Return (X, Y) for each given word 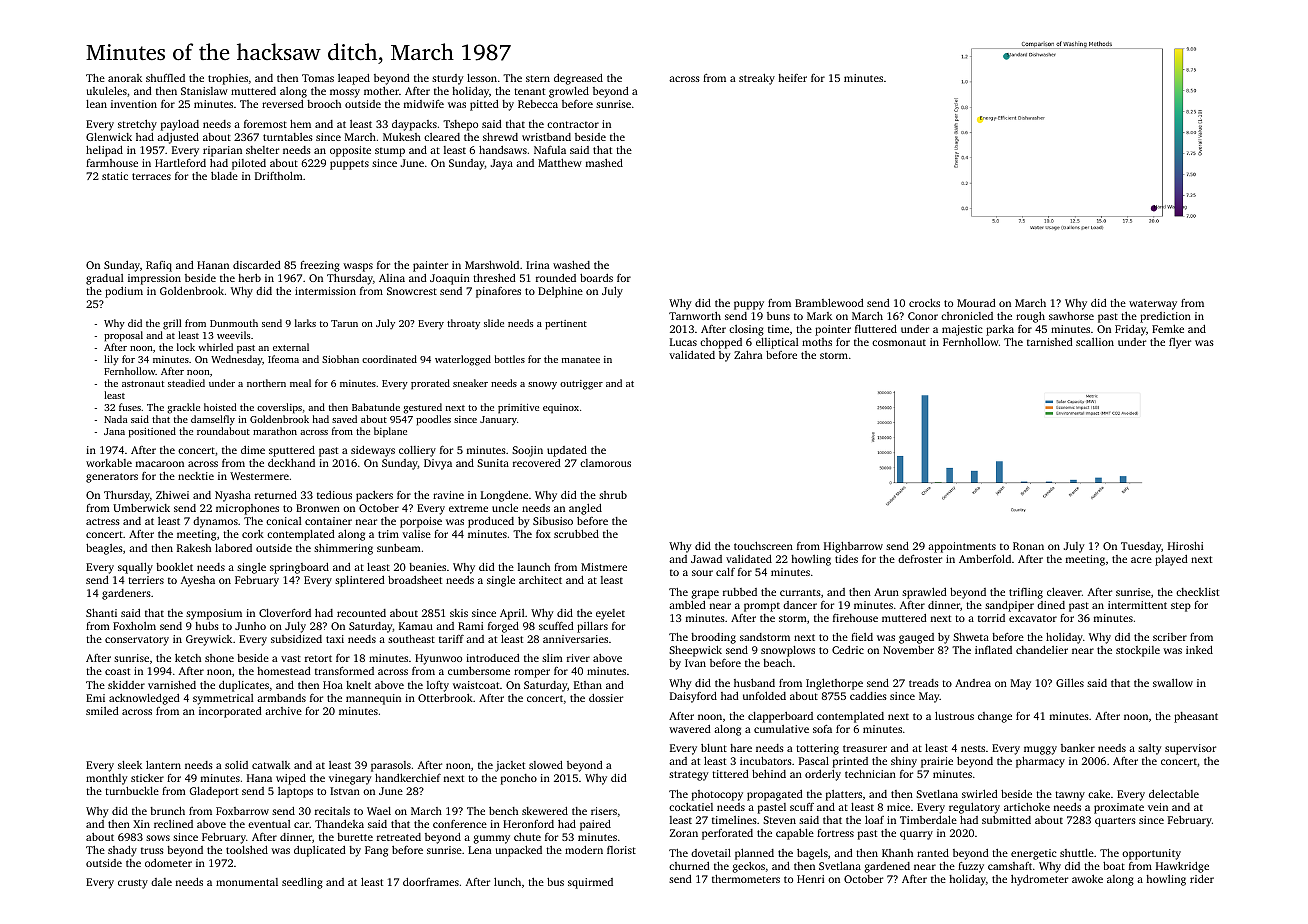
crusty (133, 884)
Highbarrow (853, 547)
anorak (125, 78)
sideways (373, 451)
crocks (924, 303)
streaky (757, 79)
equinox (561, 409)
